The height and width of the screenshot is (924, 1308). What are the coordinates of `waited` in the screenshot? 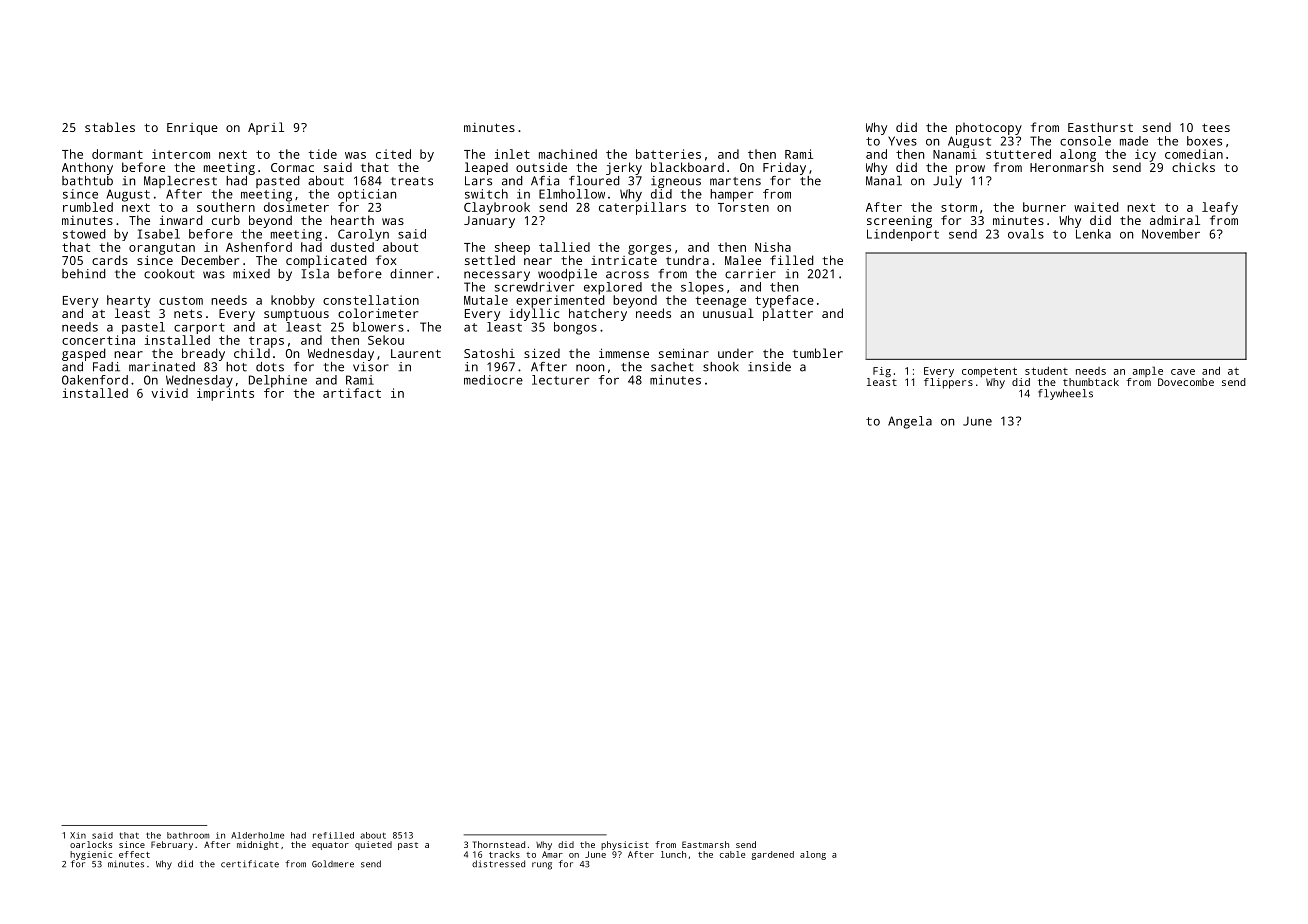 It's located at (1096, 207).
